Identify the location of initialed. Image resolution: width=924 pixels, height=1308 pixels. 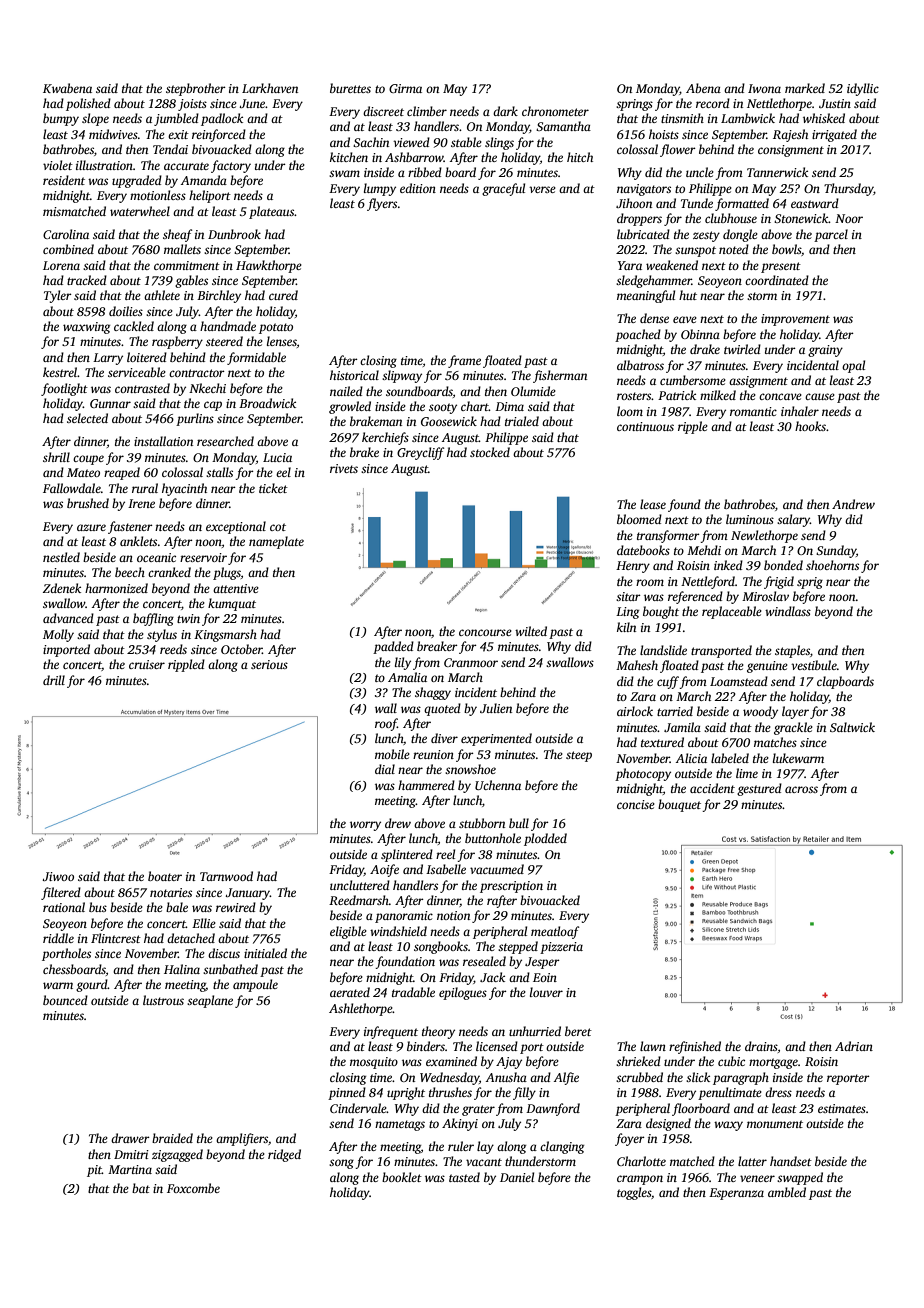
(265, 953).
